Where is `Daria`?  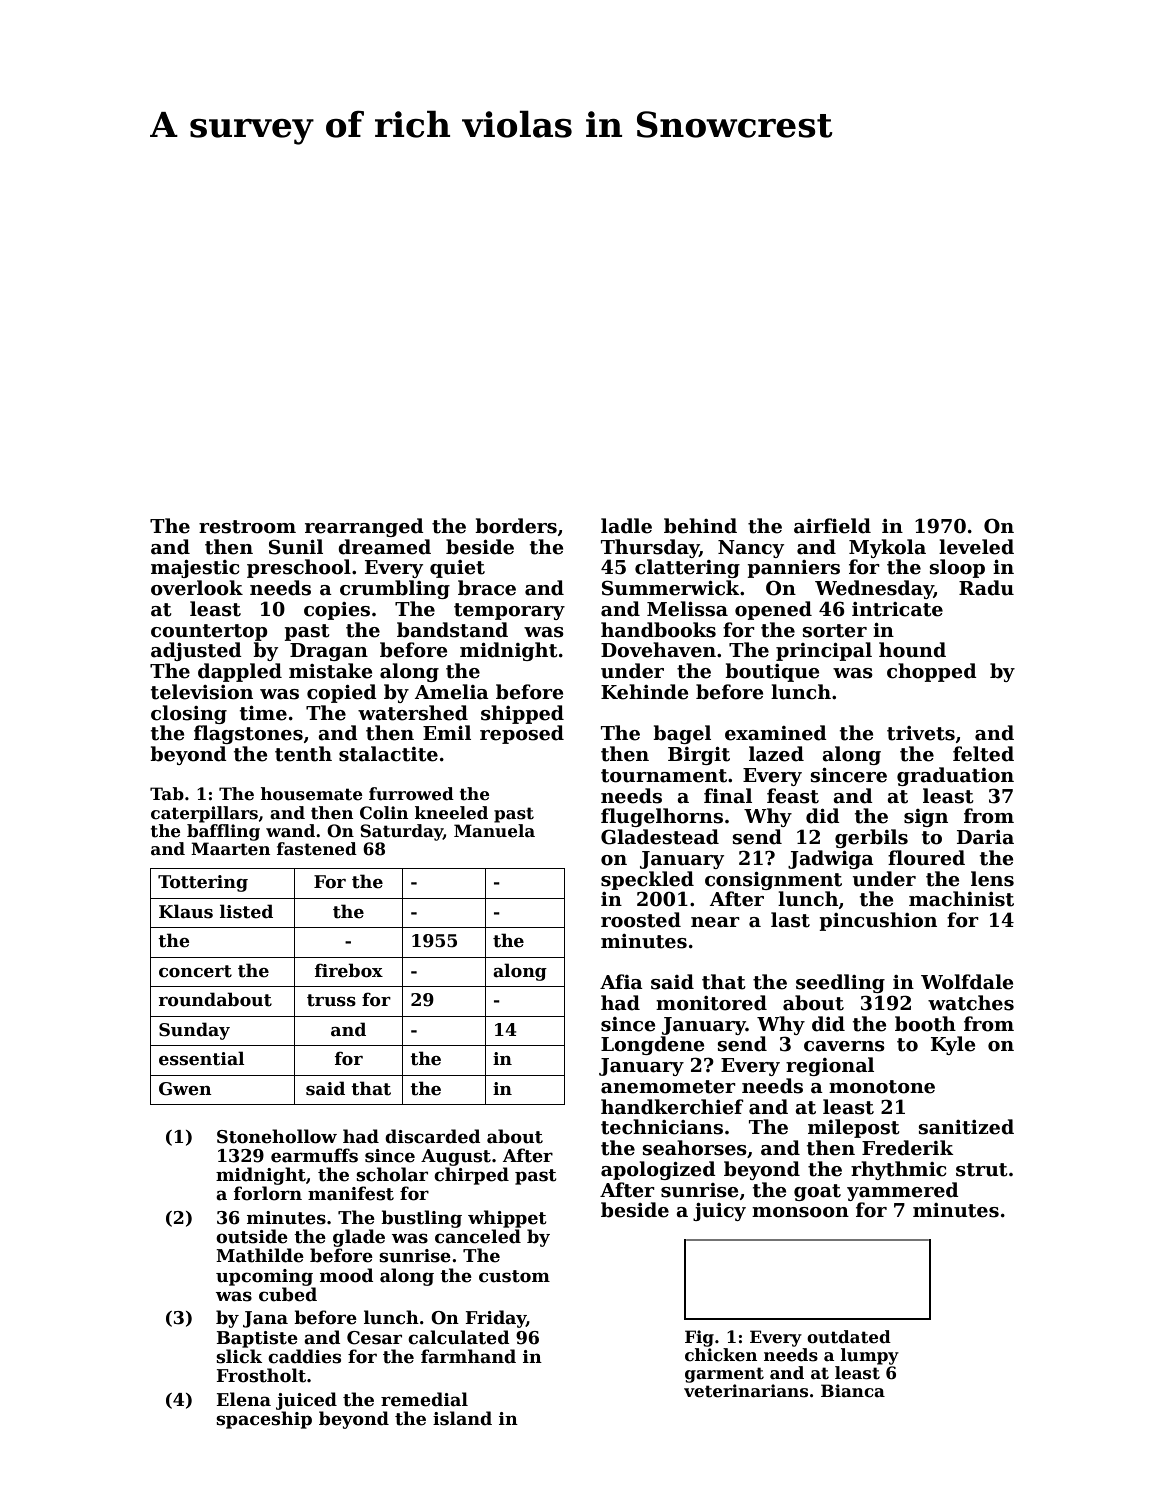
Daria is located at coordinates (985, 837).
